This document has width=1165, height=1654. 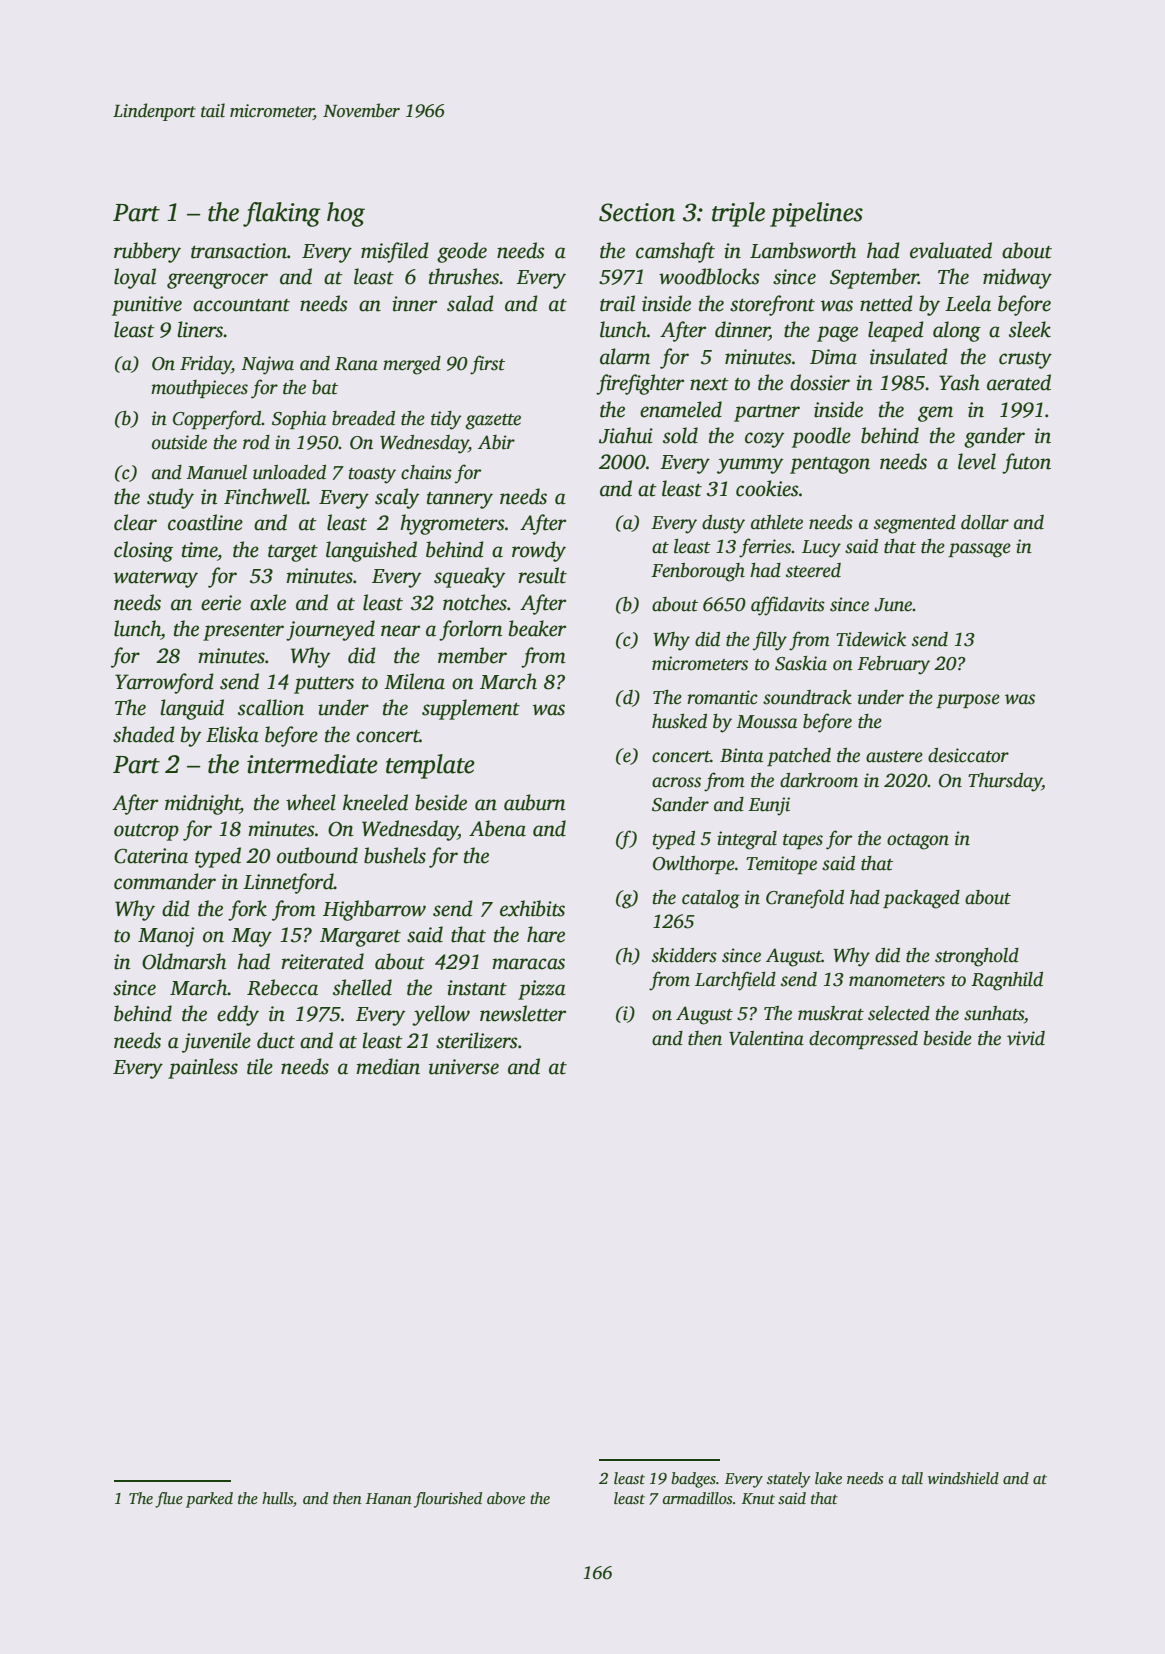 What do you see at coordinates (1026, 1038) in the document?
I see `vivid` at bounding box center [1026, 1038].
